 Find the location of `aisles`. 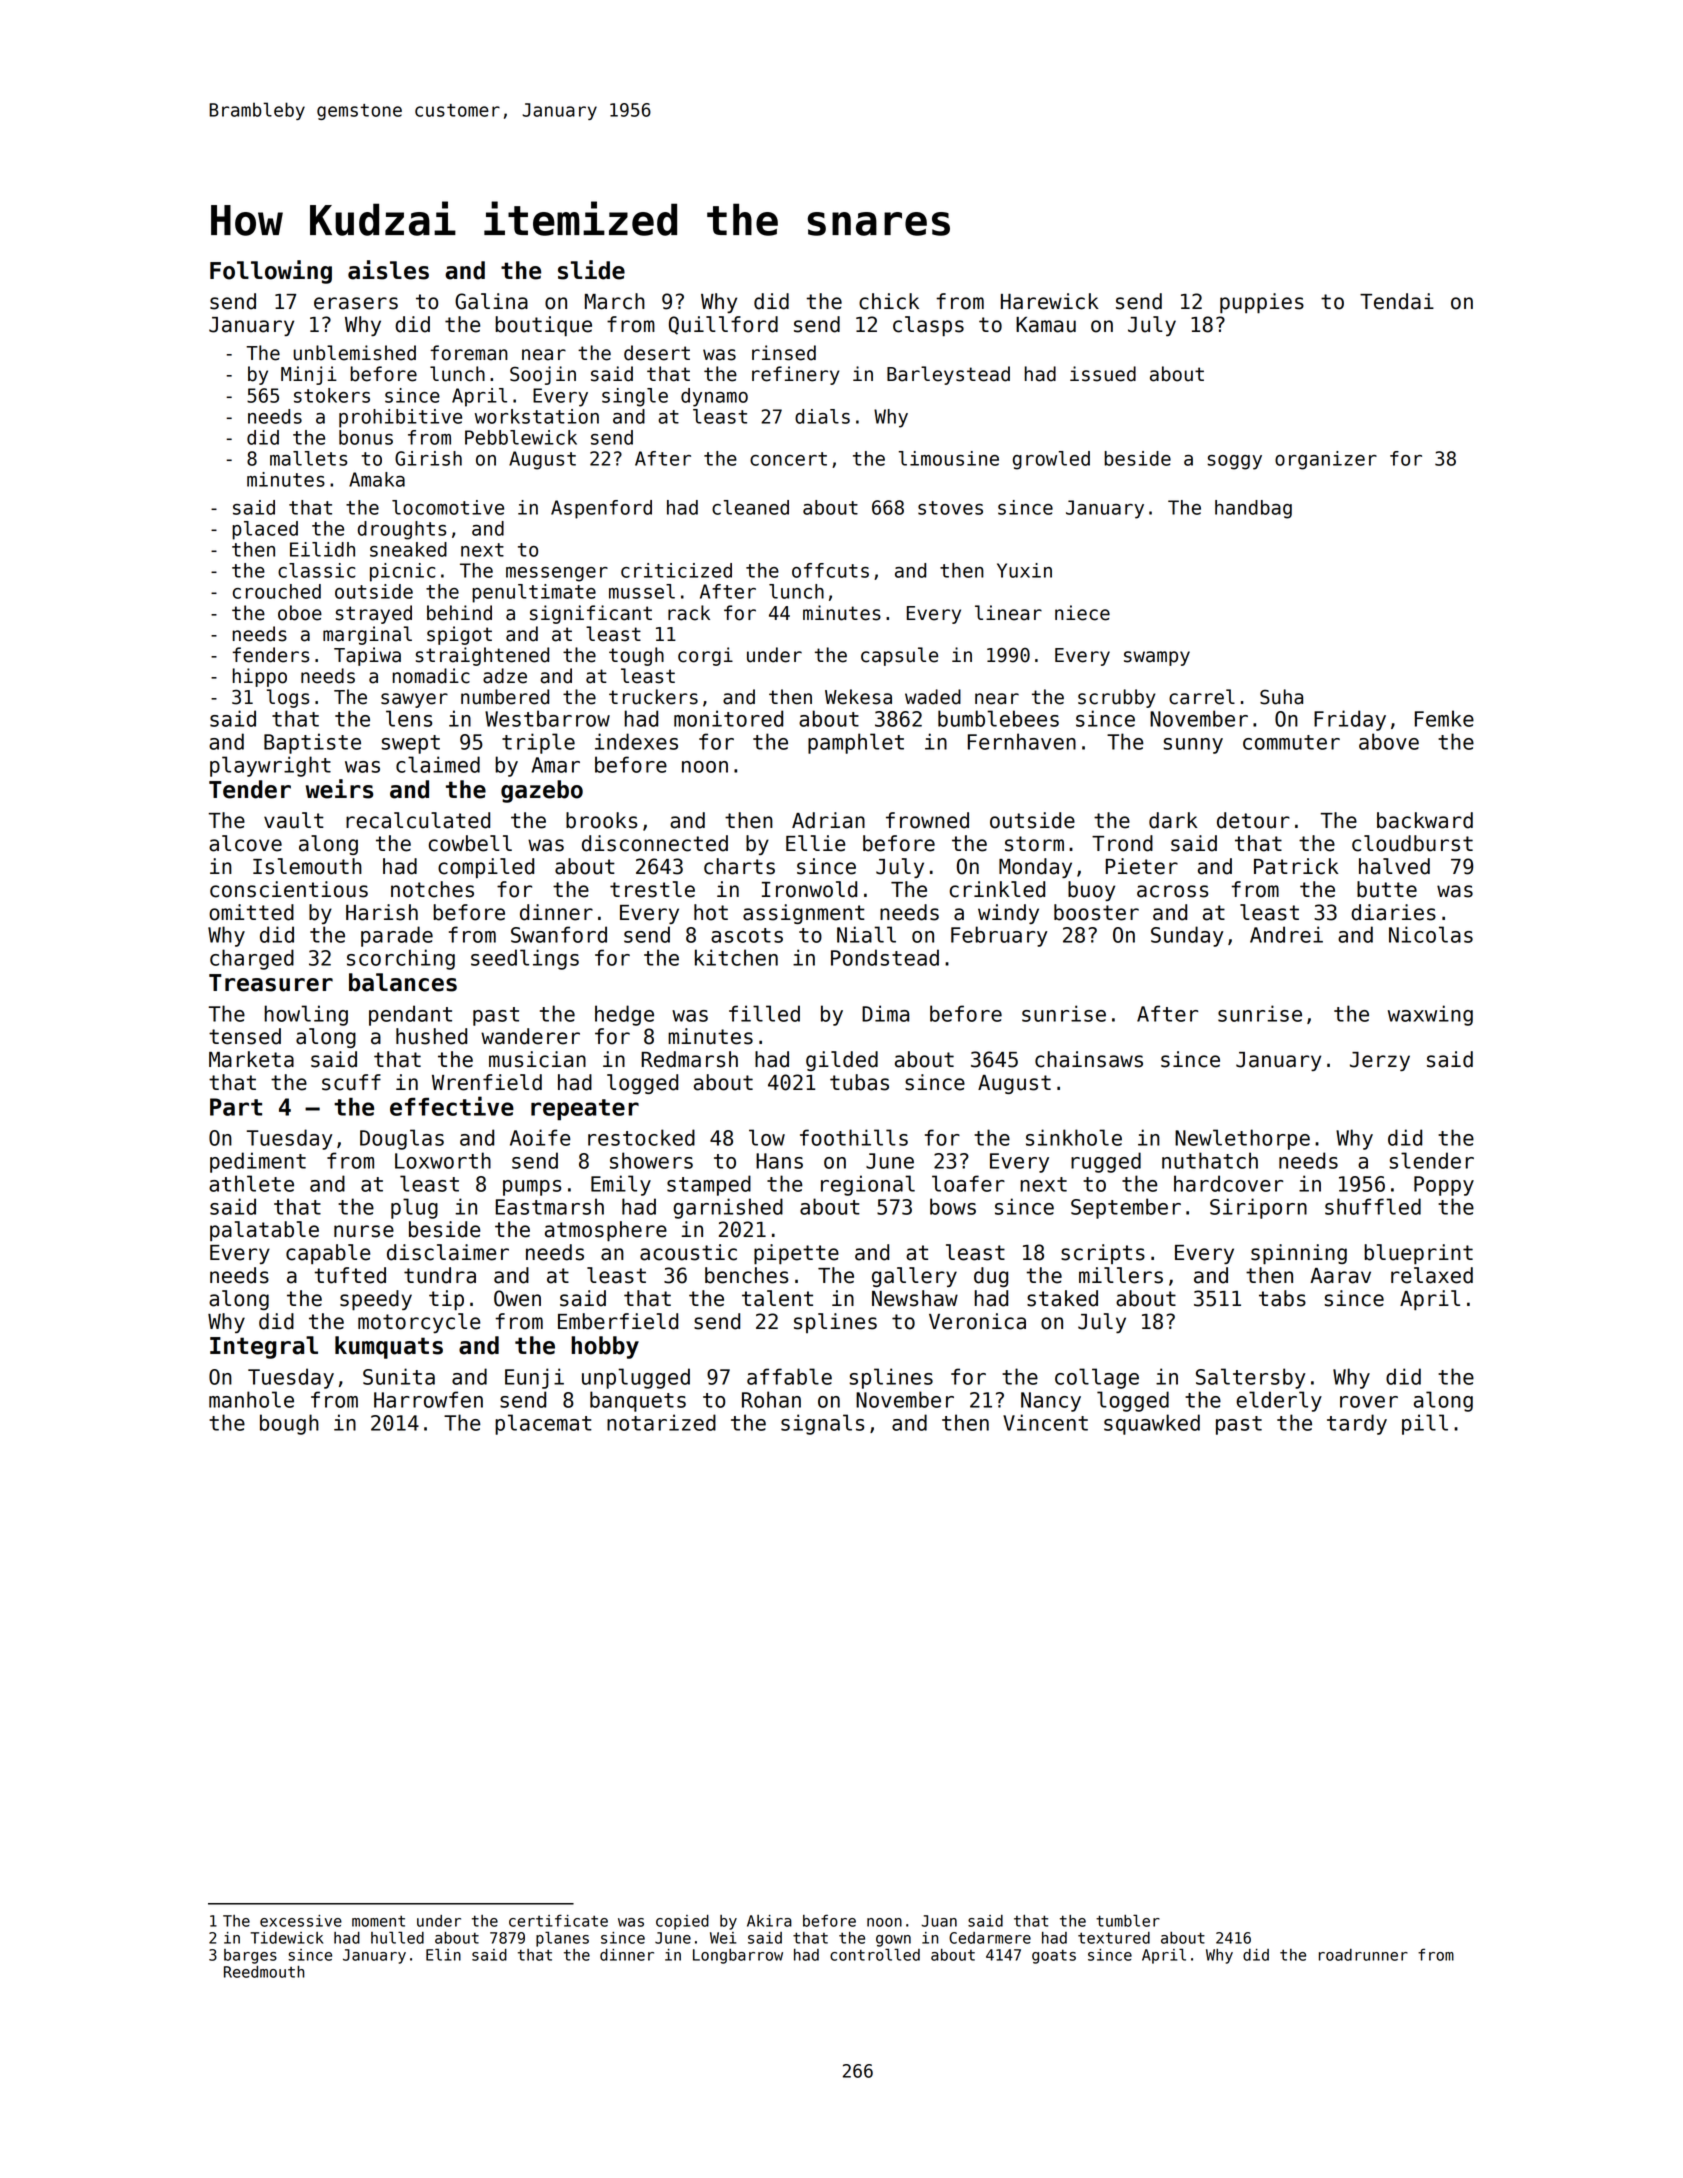

aisles is located at coordinates (388, 270).
